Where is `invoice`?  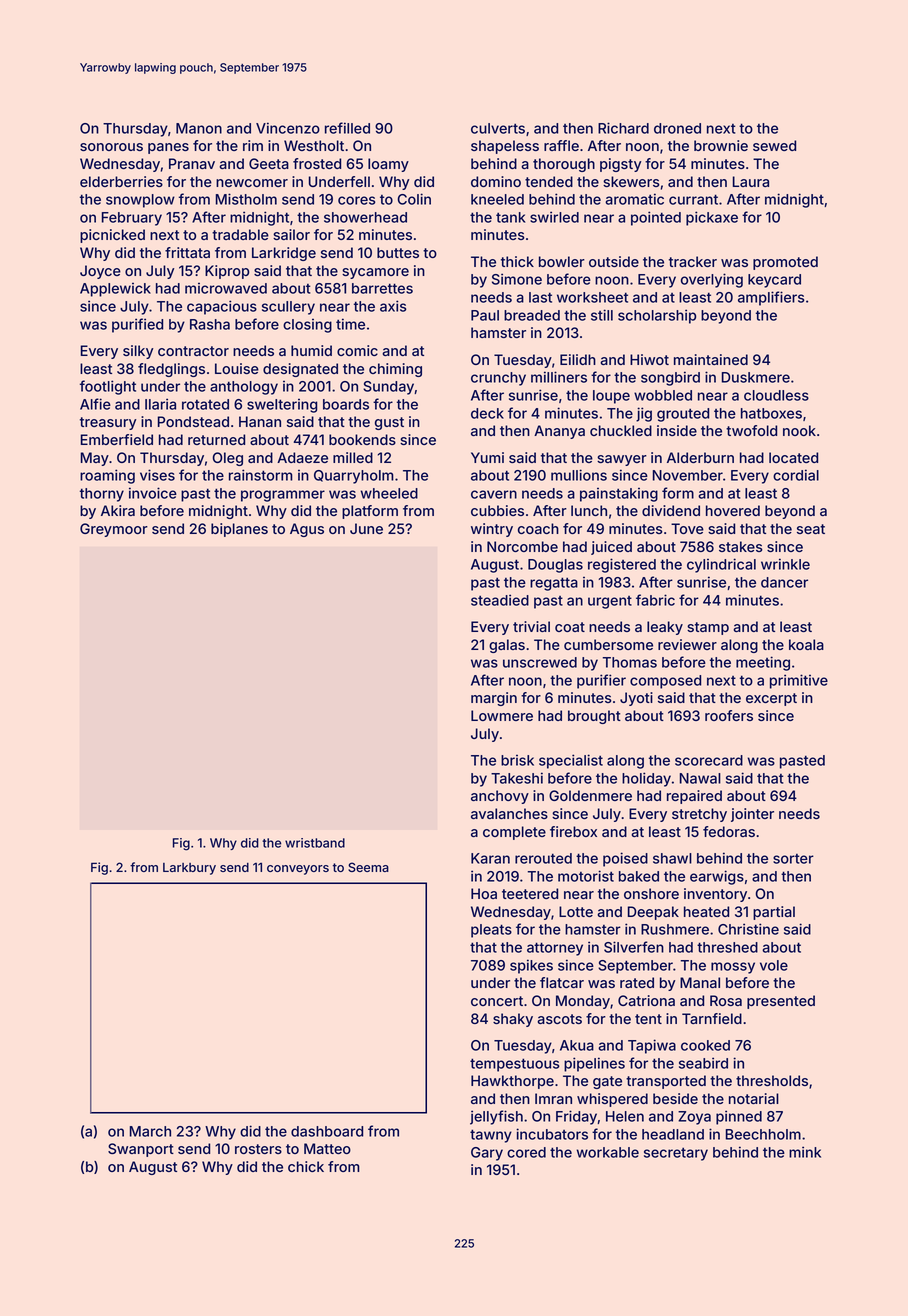 invoice is located at coordinates (153, 493).
